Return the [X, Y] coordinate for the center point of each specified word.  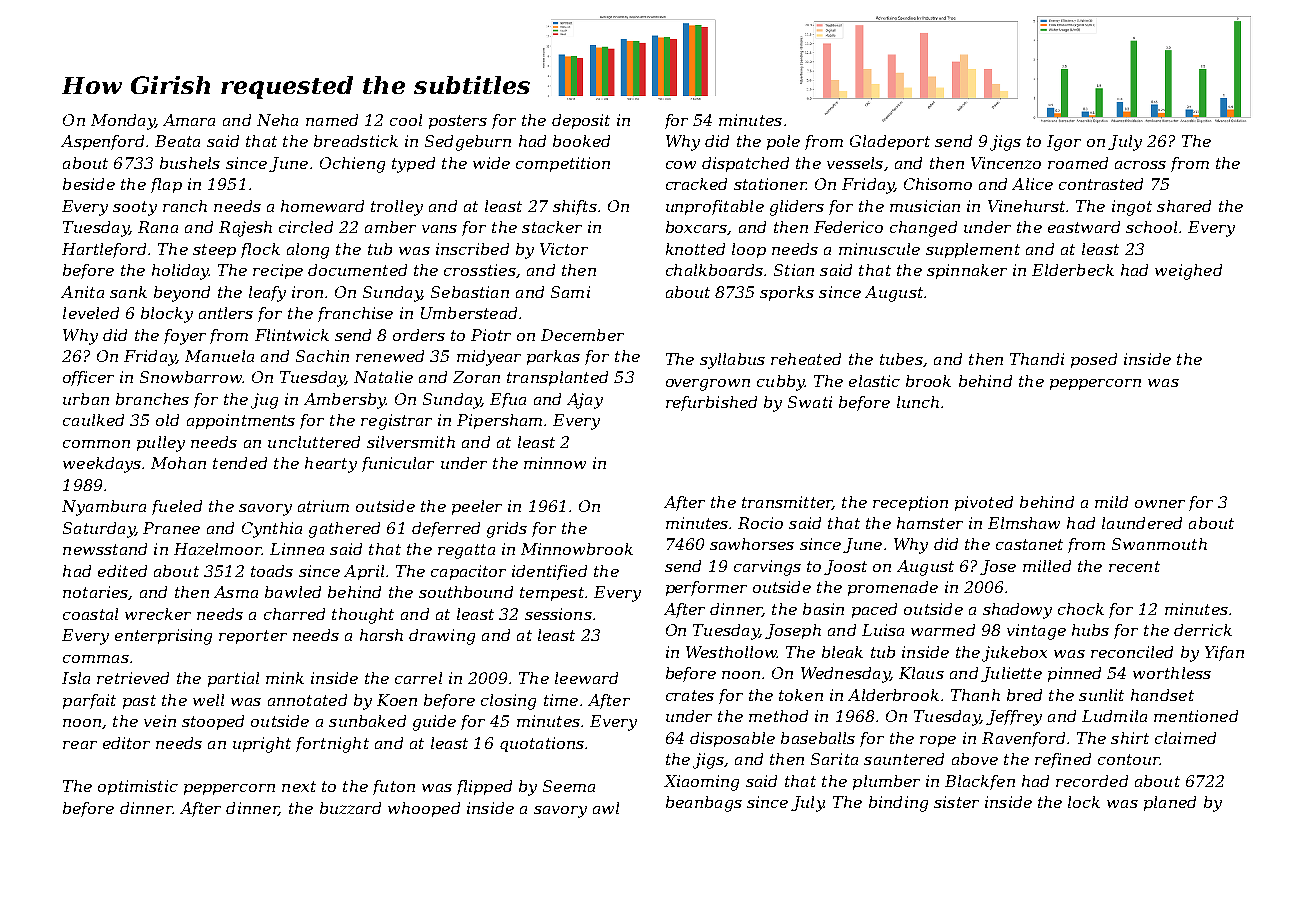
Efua [508, 400]
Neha [277, 120]
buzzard [350, 808]
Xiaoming [701, 783]
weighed [1188, 272]
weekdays [102, 465]
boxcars [696, 227]
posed [1094, 360]
